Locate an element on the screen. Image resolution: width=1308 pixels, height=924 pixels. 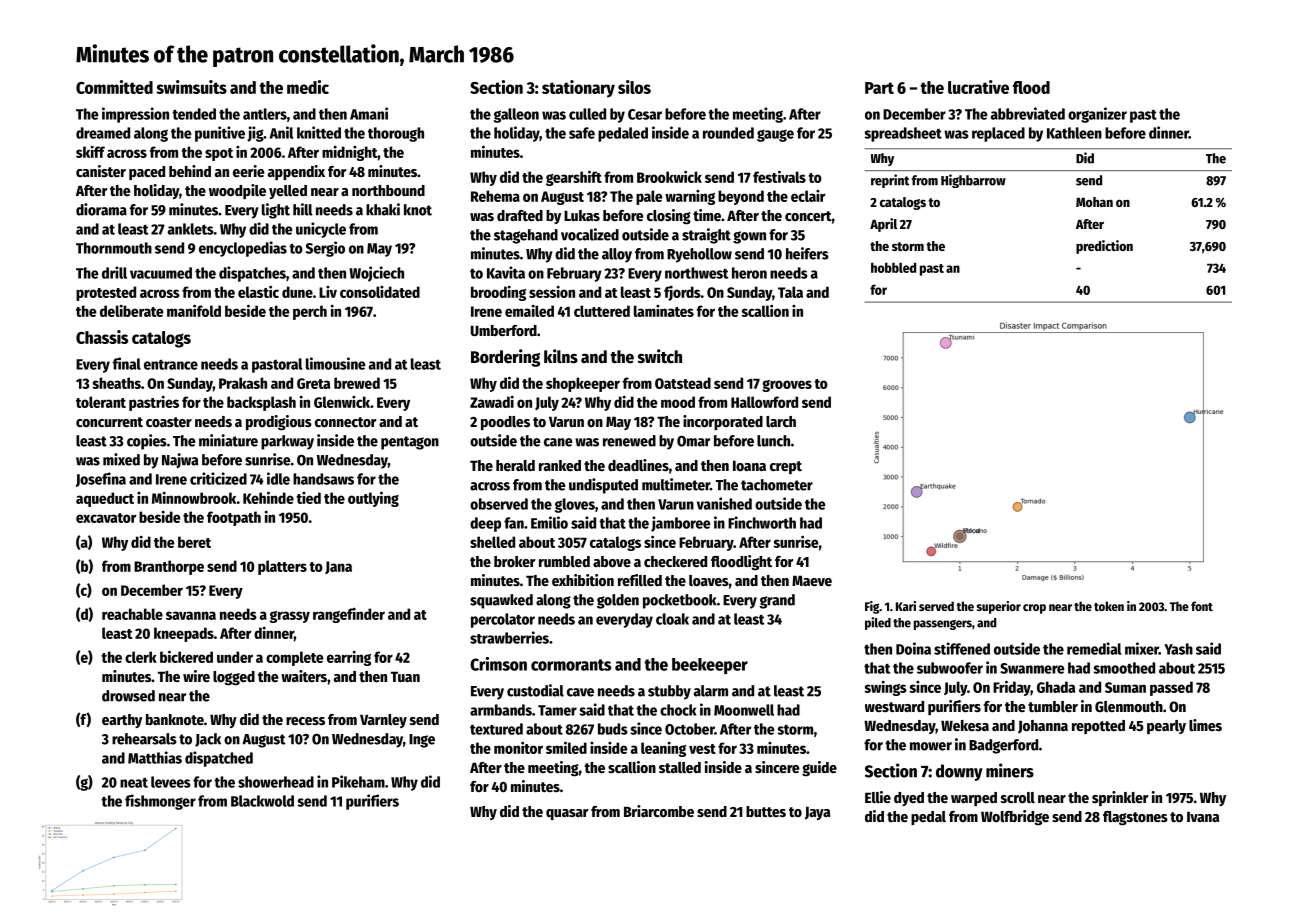
knitted is located at coordinates (319, 132).
